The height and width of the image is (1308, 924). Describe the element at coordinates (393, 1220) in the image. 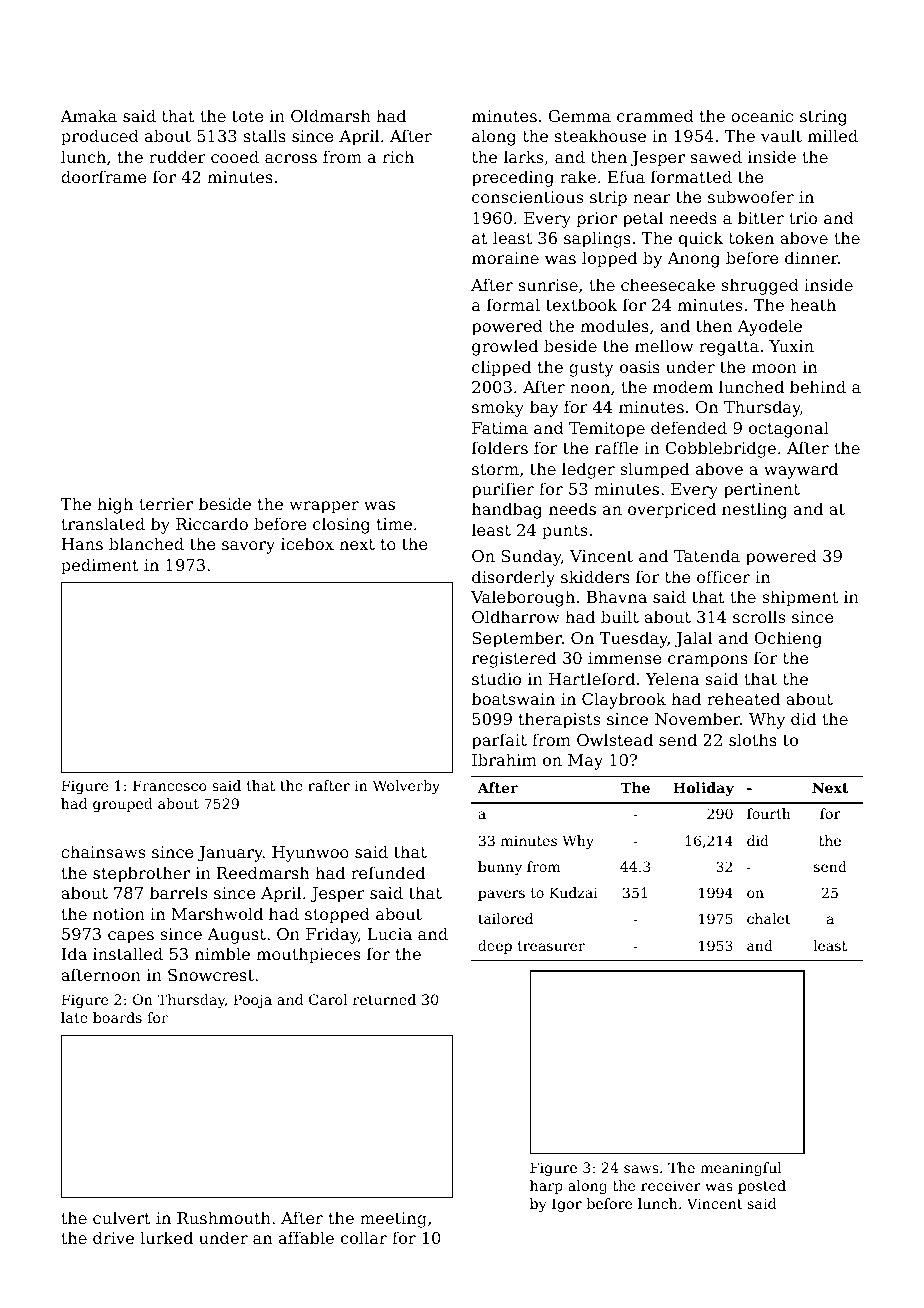

I see `meeting` at that location.
